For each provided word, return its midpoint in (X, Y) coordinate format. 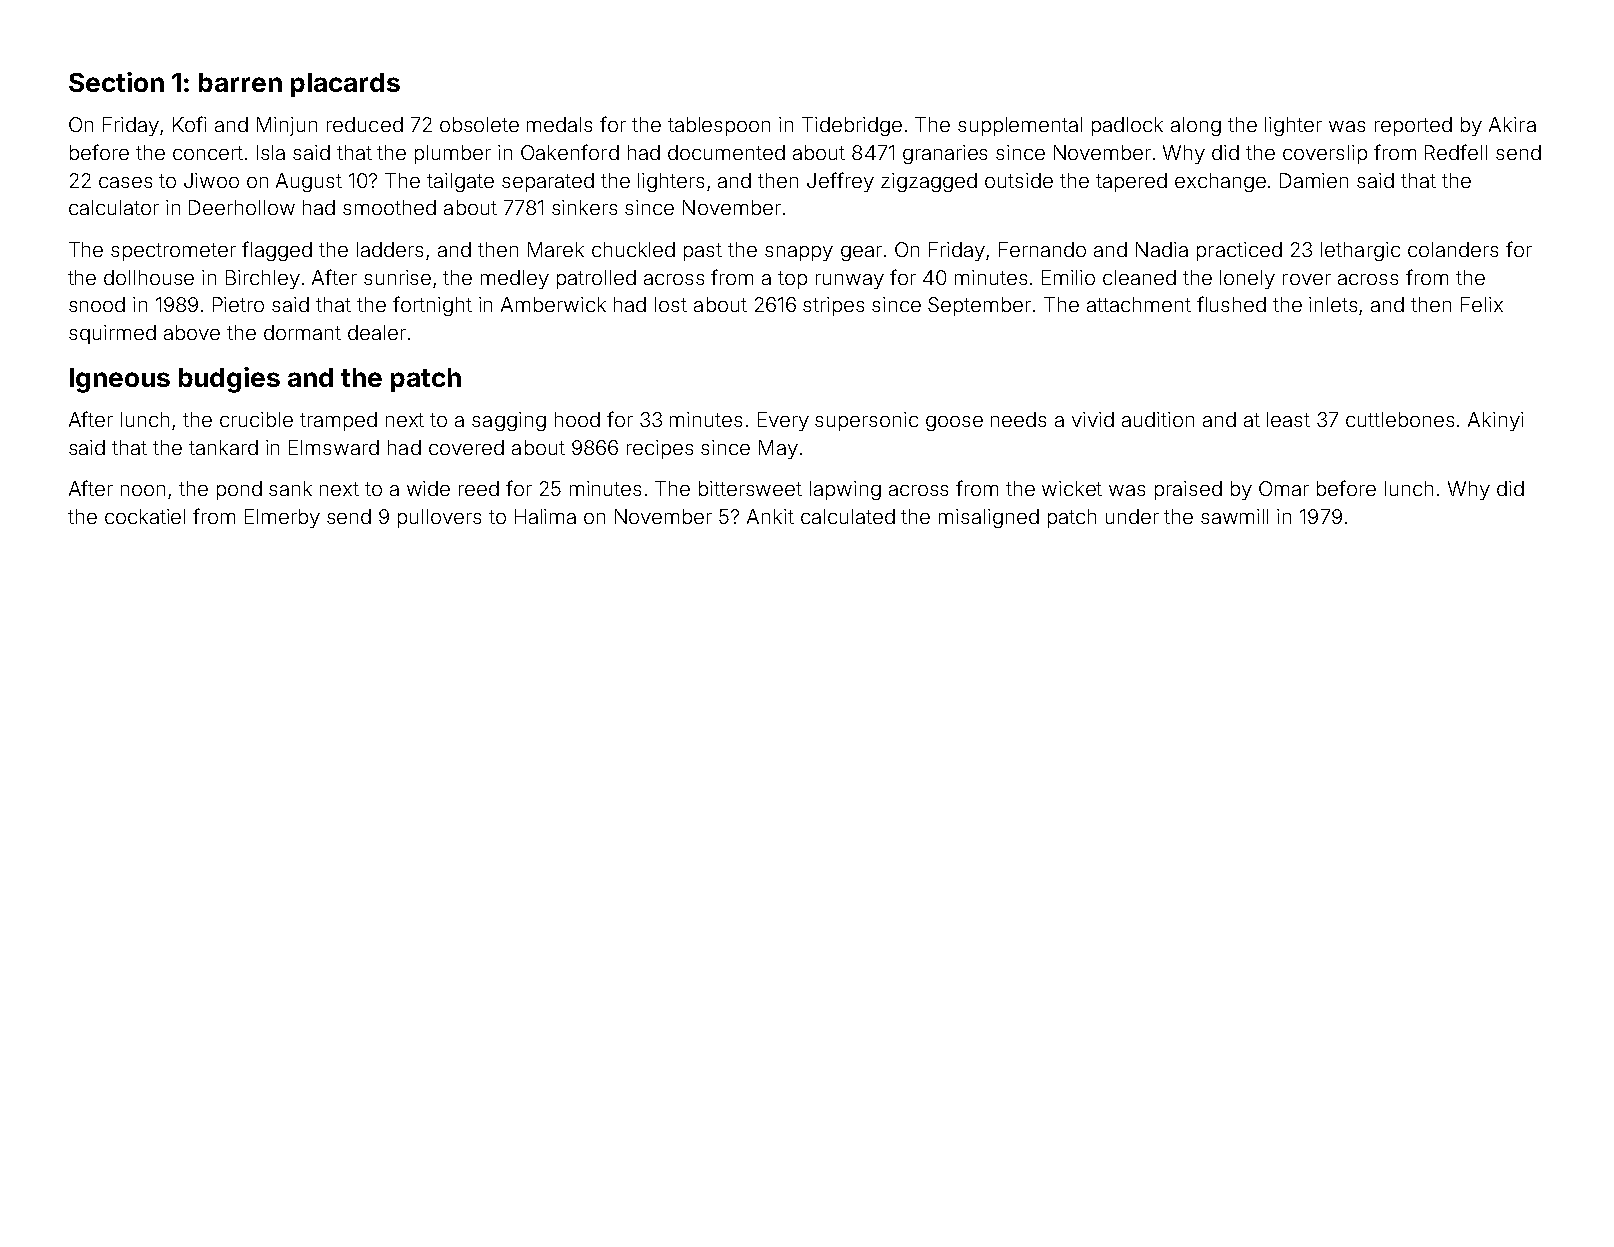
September (979, 306)
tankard (223, 447)
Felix (1482, 304)
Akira (1512, 124)
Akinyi (1495, 421)
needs (1018, 419)
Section (116, 82)
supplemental (1020, 126)
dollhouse (149, 277)
